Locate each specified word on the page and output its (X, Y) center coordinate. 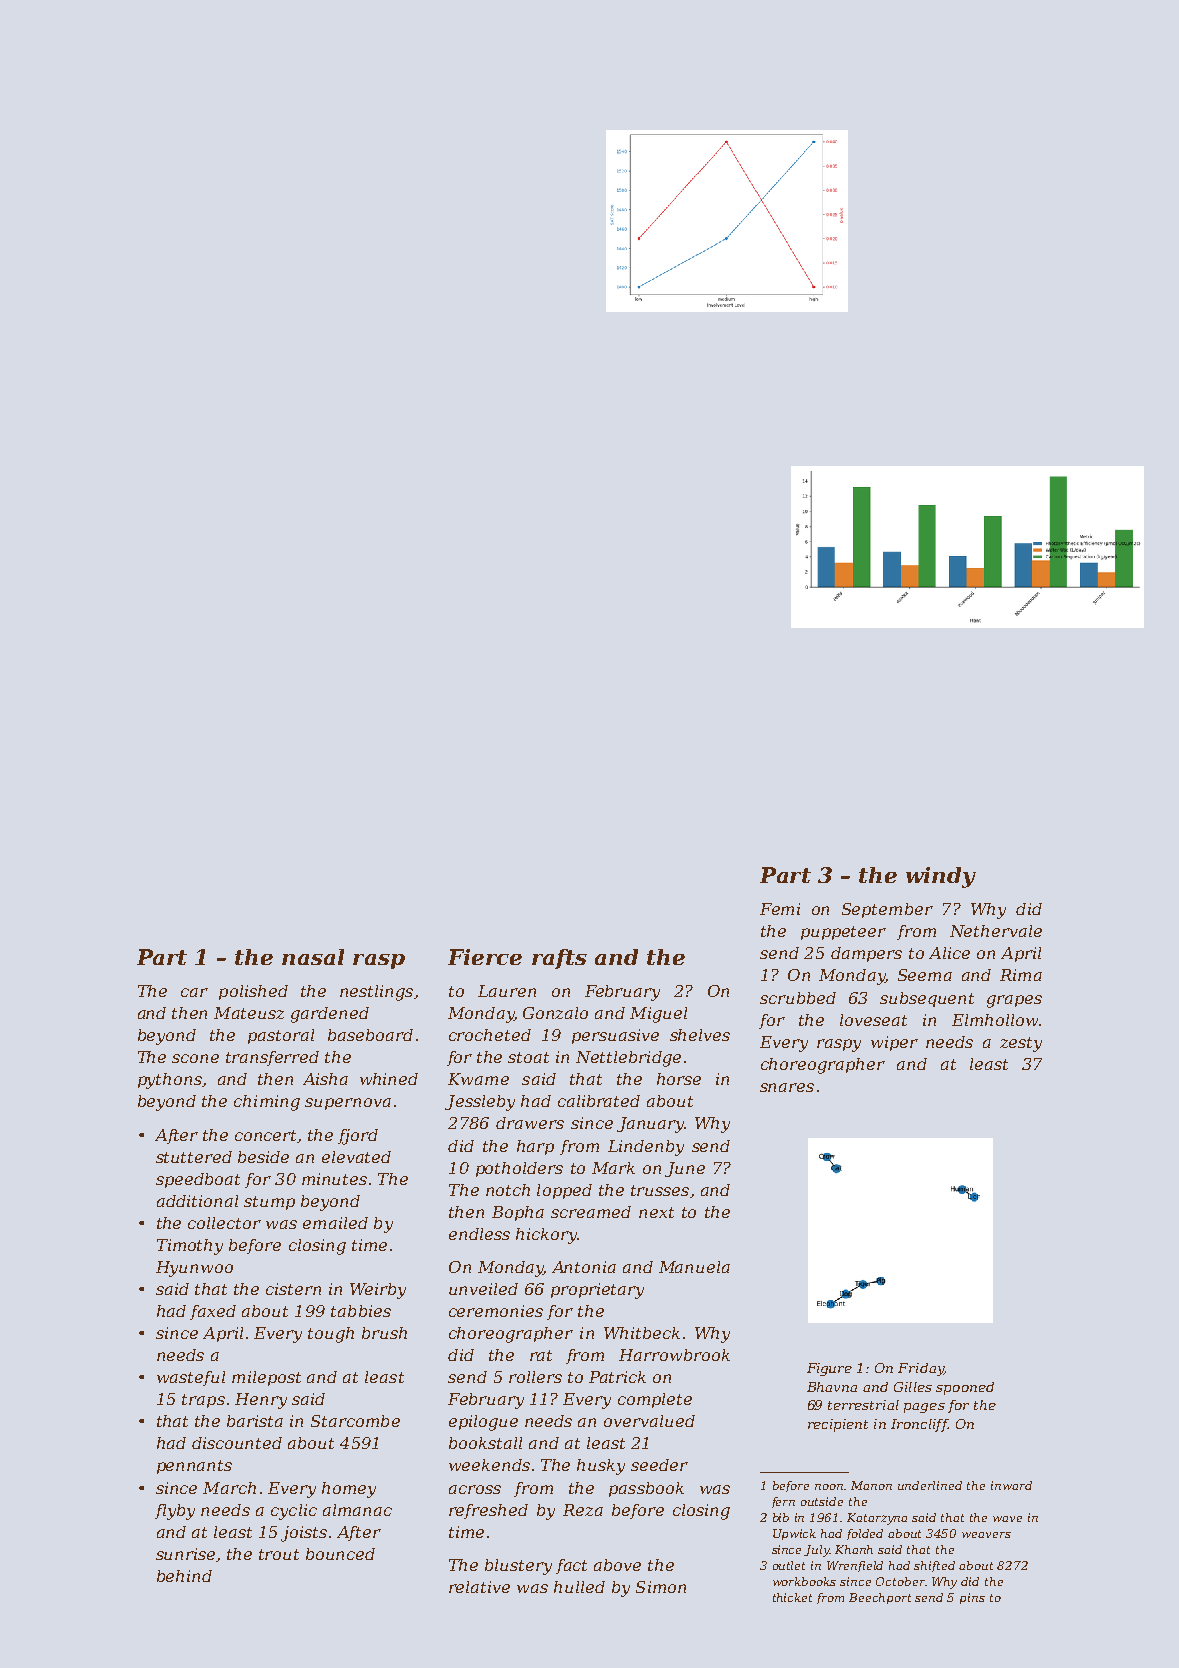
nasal (313, 957)
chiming (267, 1103)
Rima (1021, 975)
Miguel (658, 1015)
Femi (780, 909)
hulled (579, 1587)
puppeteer (843, 933)
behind (184, 1576)
